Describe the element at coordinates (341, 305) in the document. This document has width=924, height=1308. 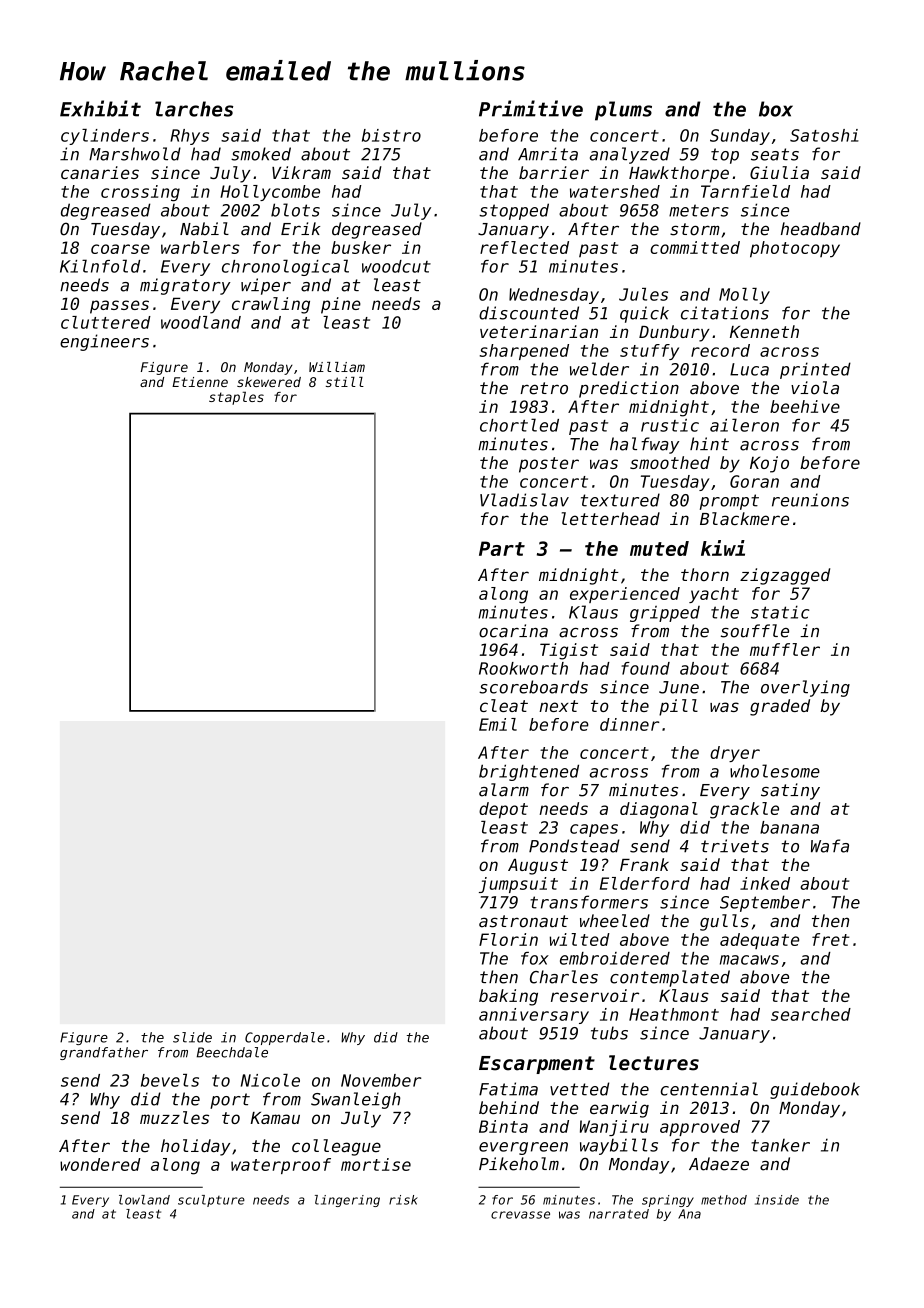
I see `pine` at that location.
